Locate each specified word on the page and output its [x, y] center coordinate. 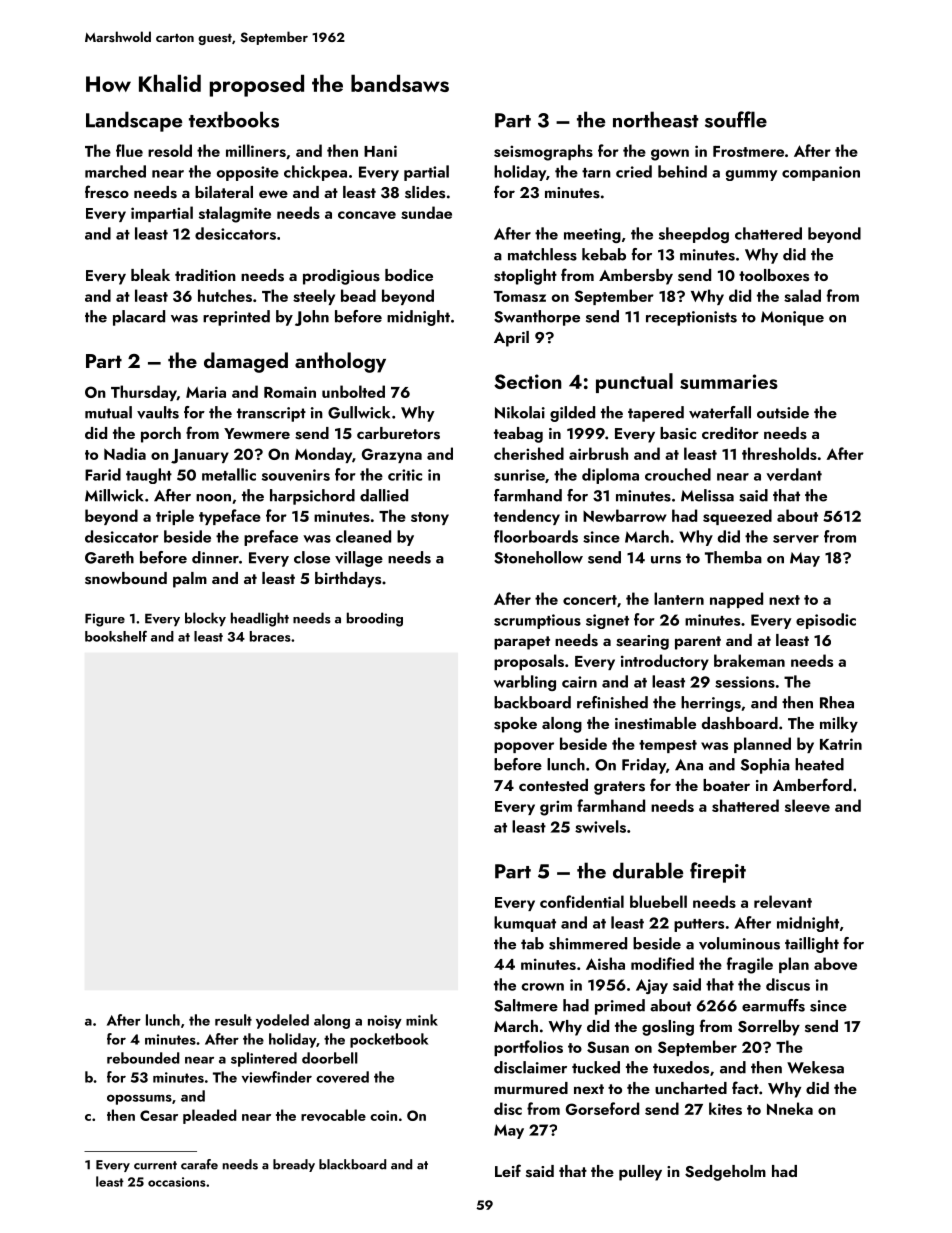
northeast [655, 119]
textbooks [234, 119]
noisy [385, 1022]
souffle [736, 119]
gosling [668, 1028]
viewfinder [277, 1077]
